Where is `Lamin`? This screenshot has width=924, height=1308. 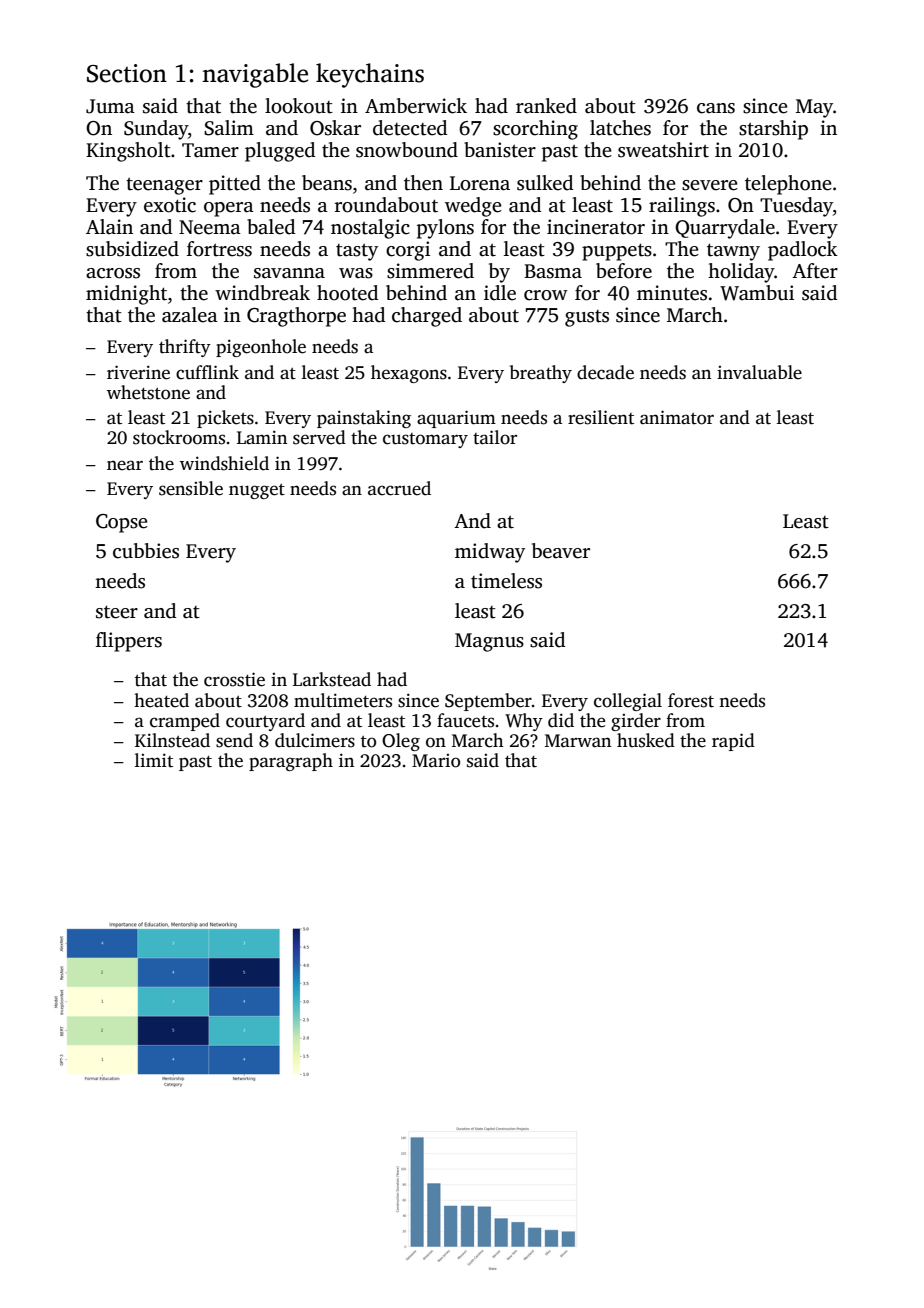
Lamin is located at coordinates (262, 437).
